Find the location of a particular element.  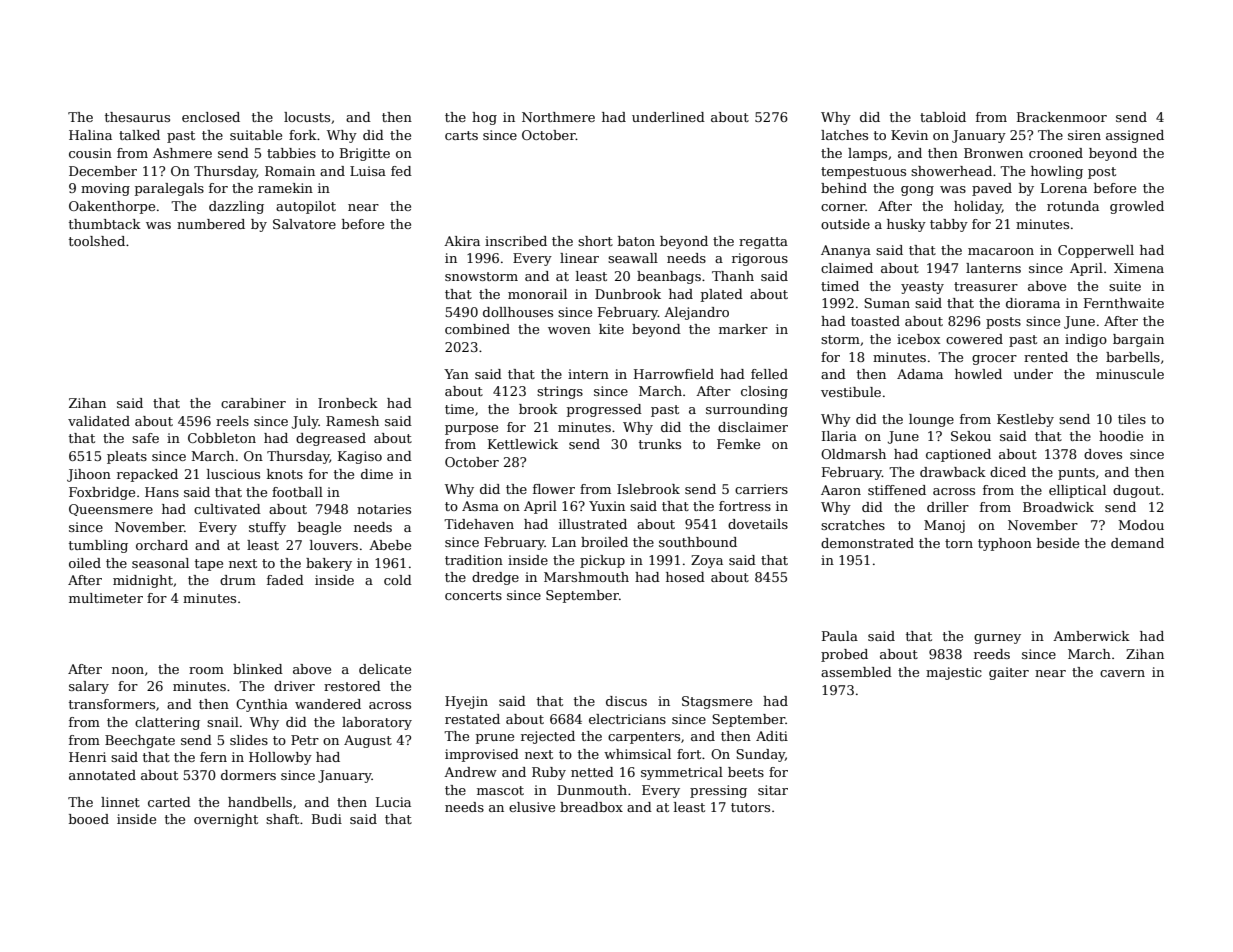

Broadwick is located at coordinates (1058, 507).
